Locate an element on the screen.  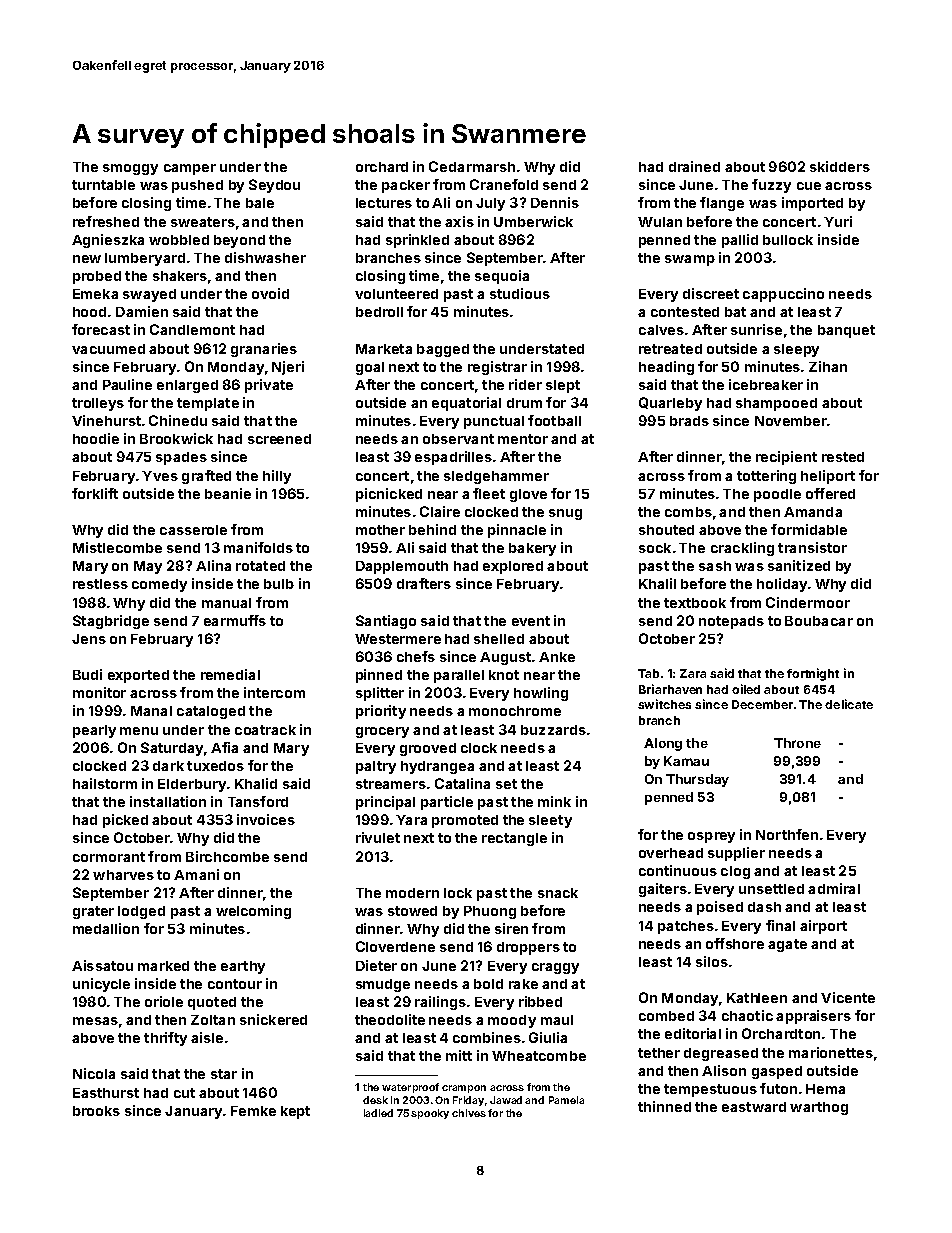
warthog is located at coordinates (819, 1108).
